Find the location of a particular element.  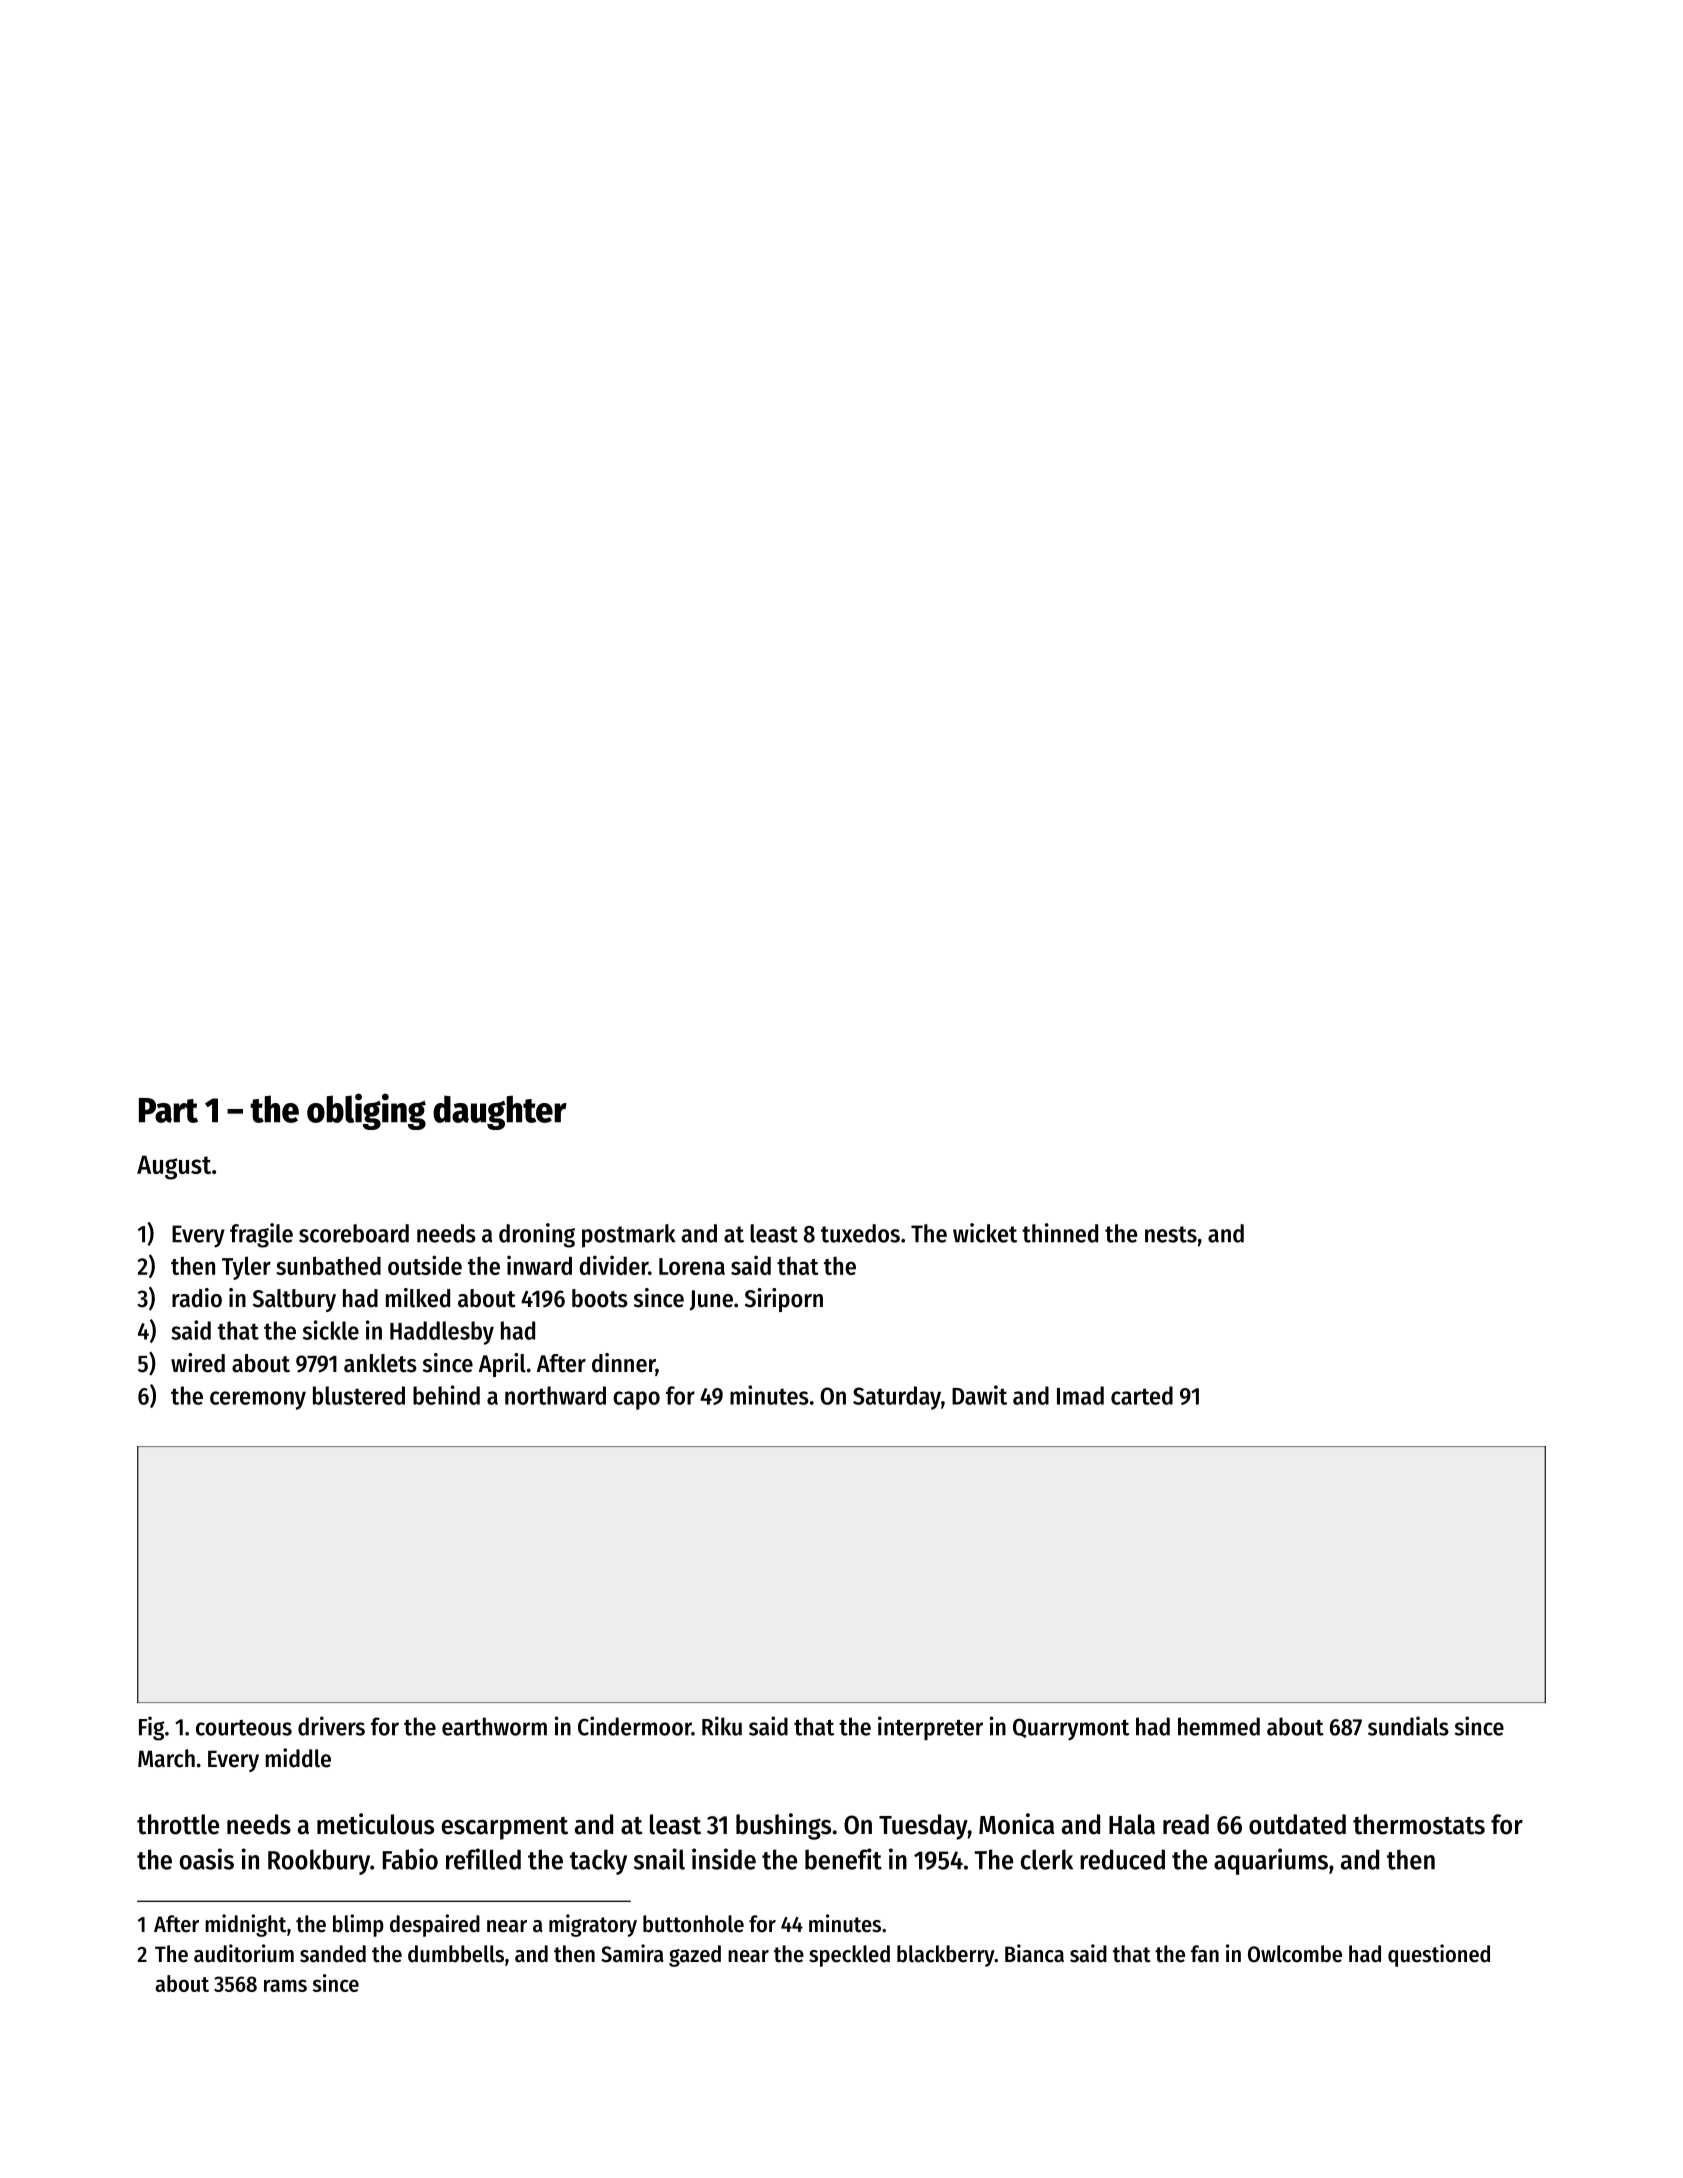

drivers is located at coordinates (331, 1726).
